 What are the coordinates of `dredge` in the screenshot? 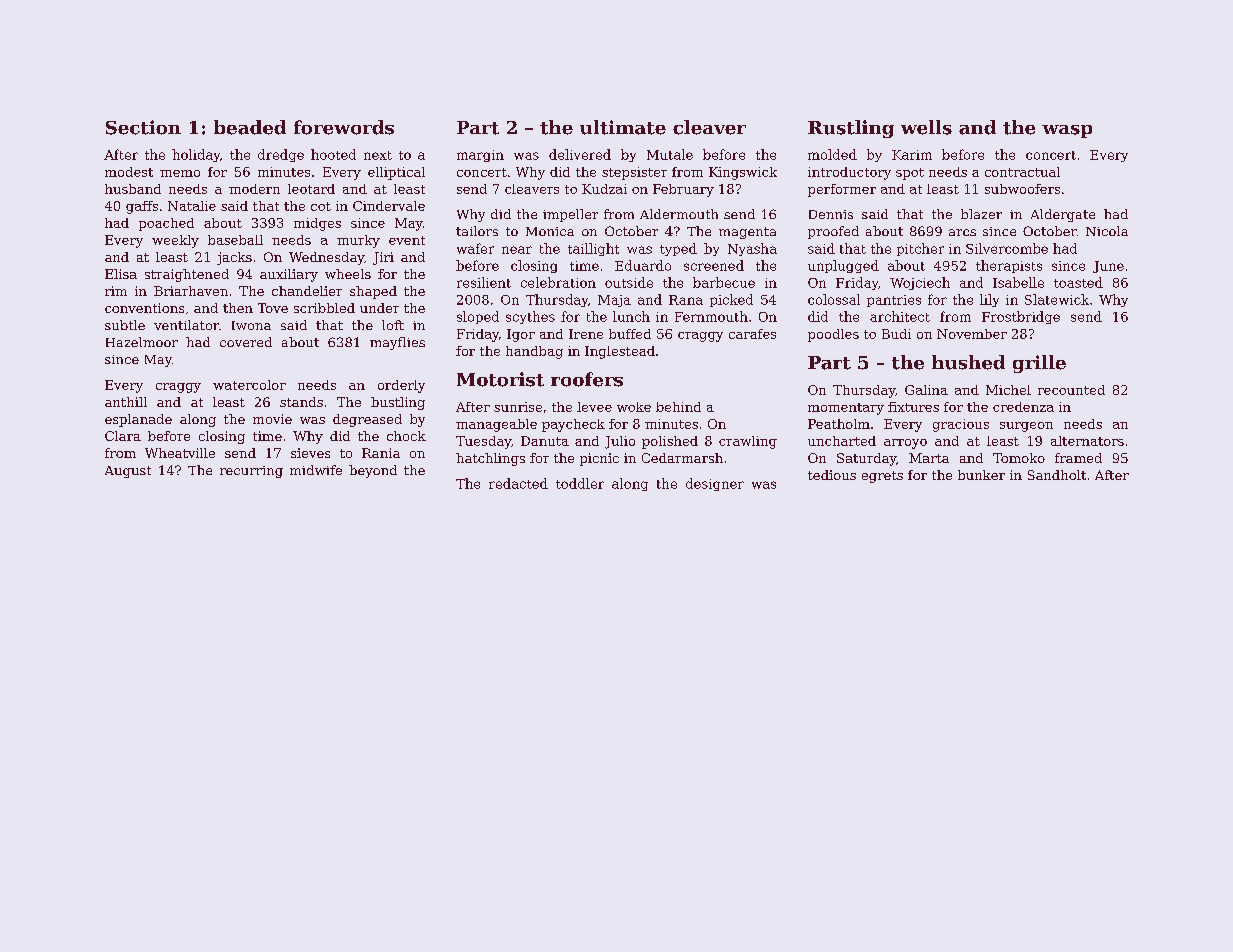 It's located at (281, 155).
